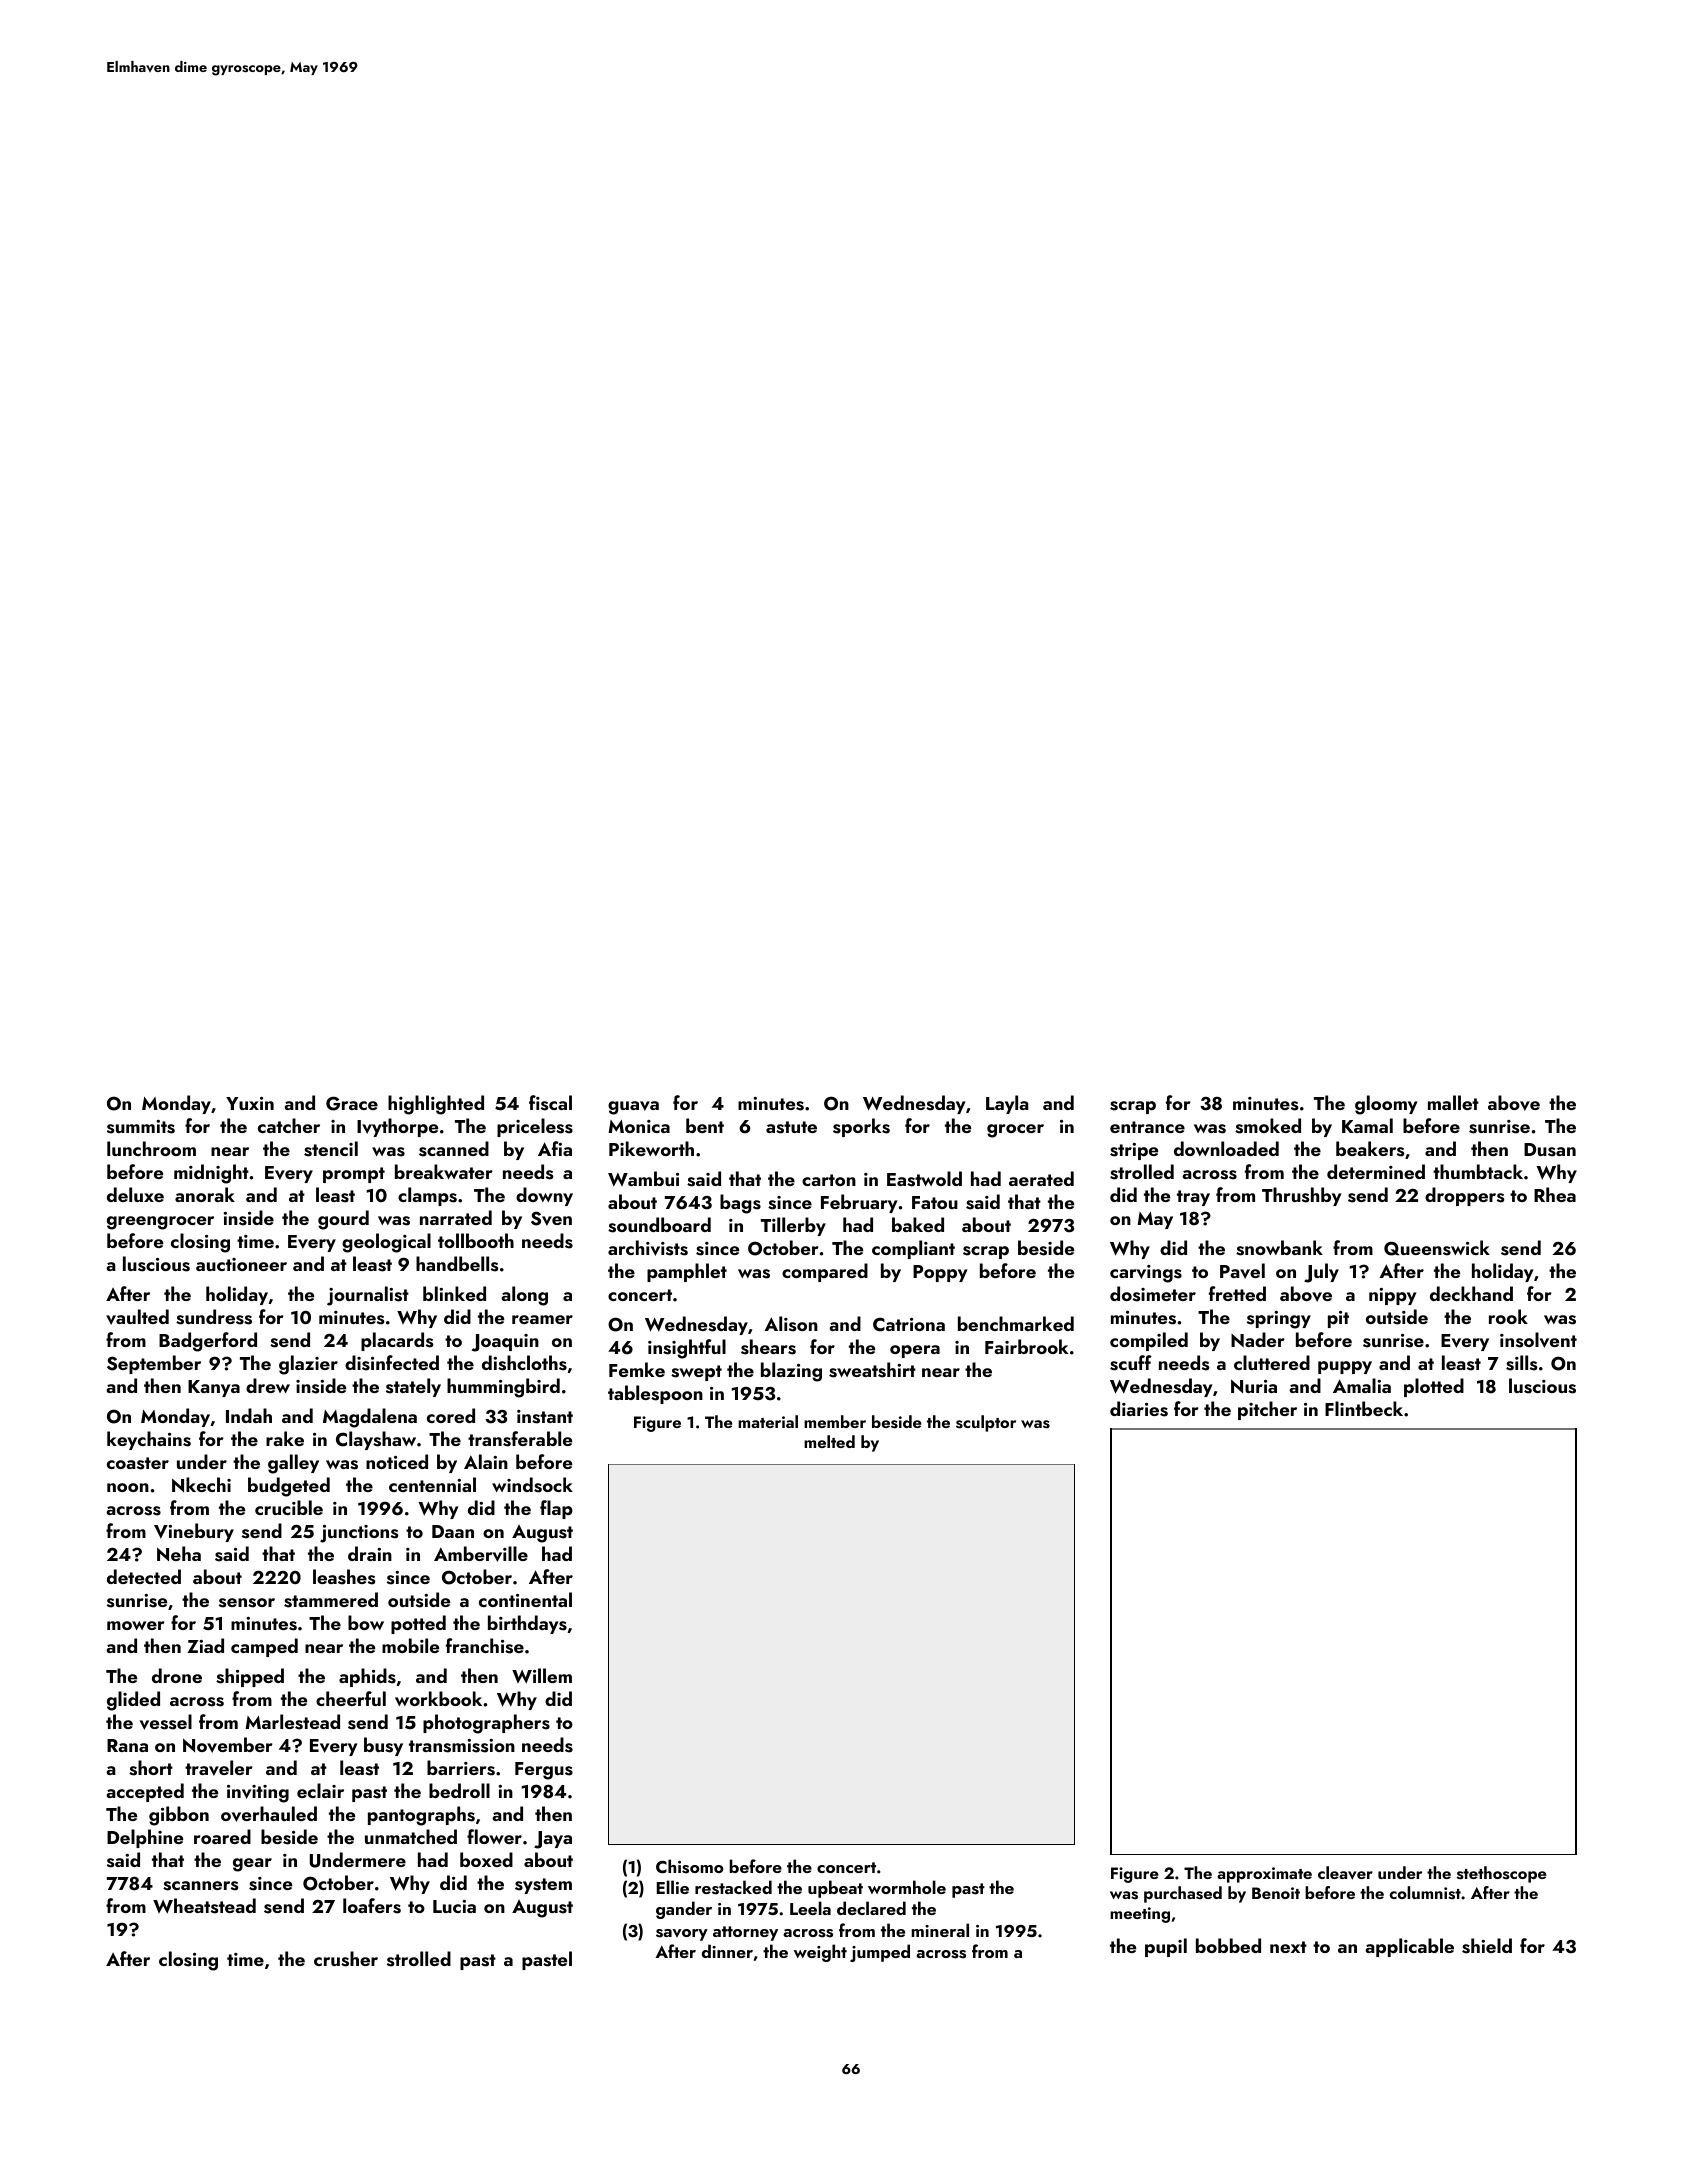 The height and width of the screenshot is (2178, 1683). Describe the element at coordinates (346, 1959) in the screenshot. I see `crusher` at that location.
